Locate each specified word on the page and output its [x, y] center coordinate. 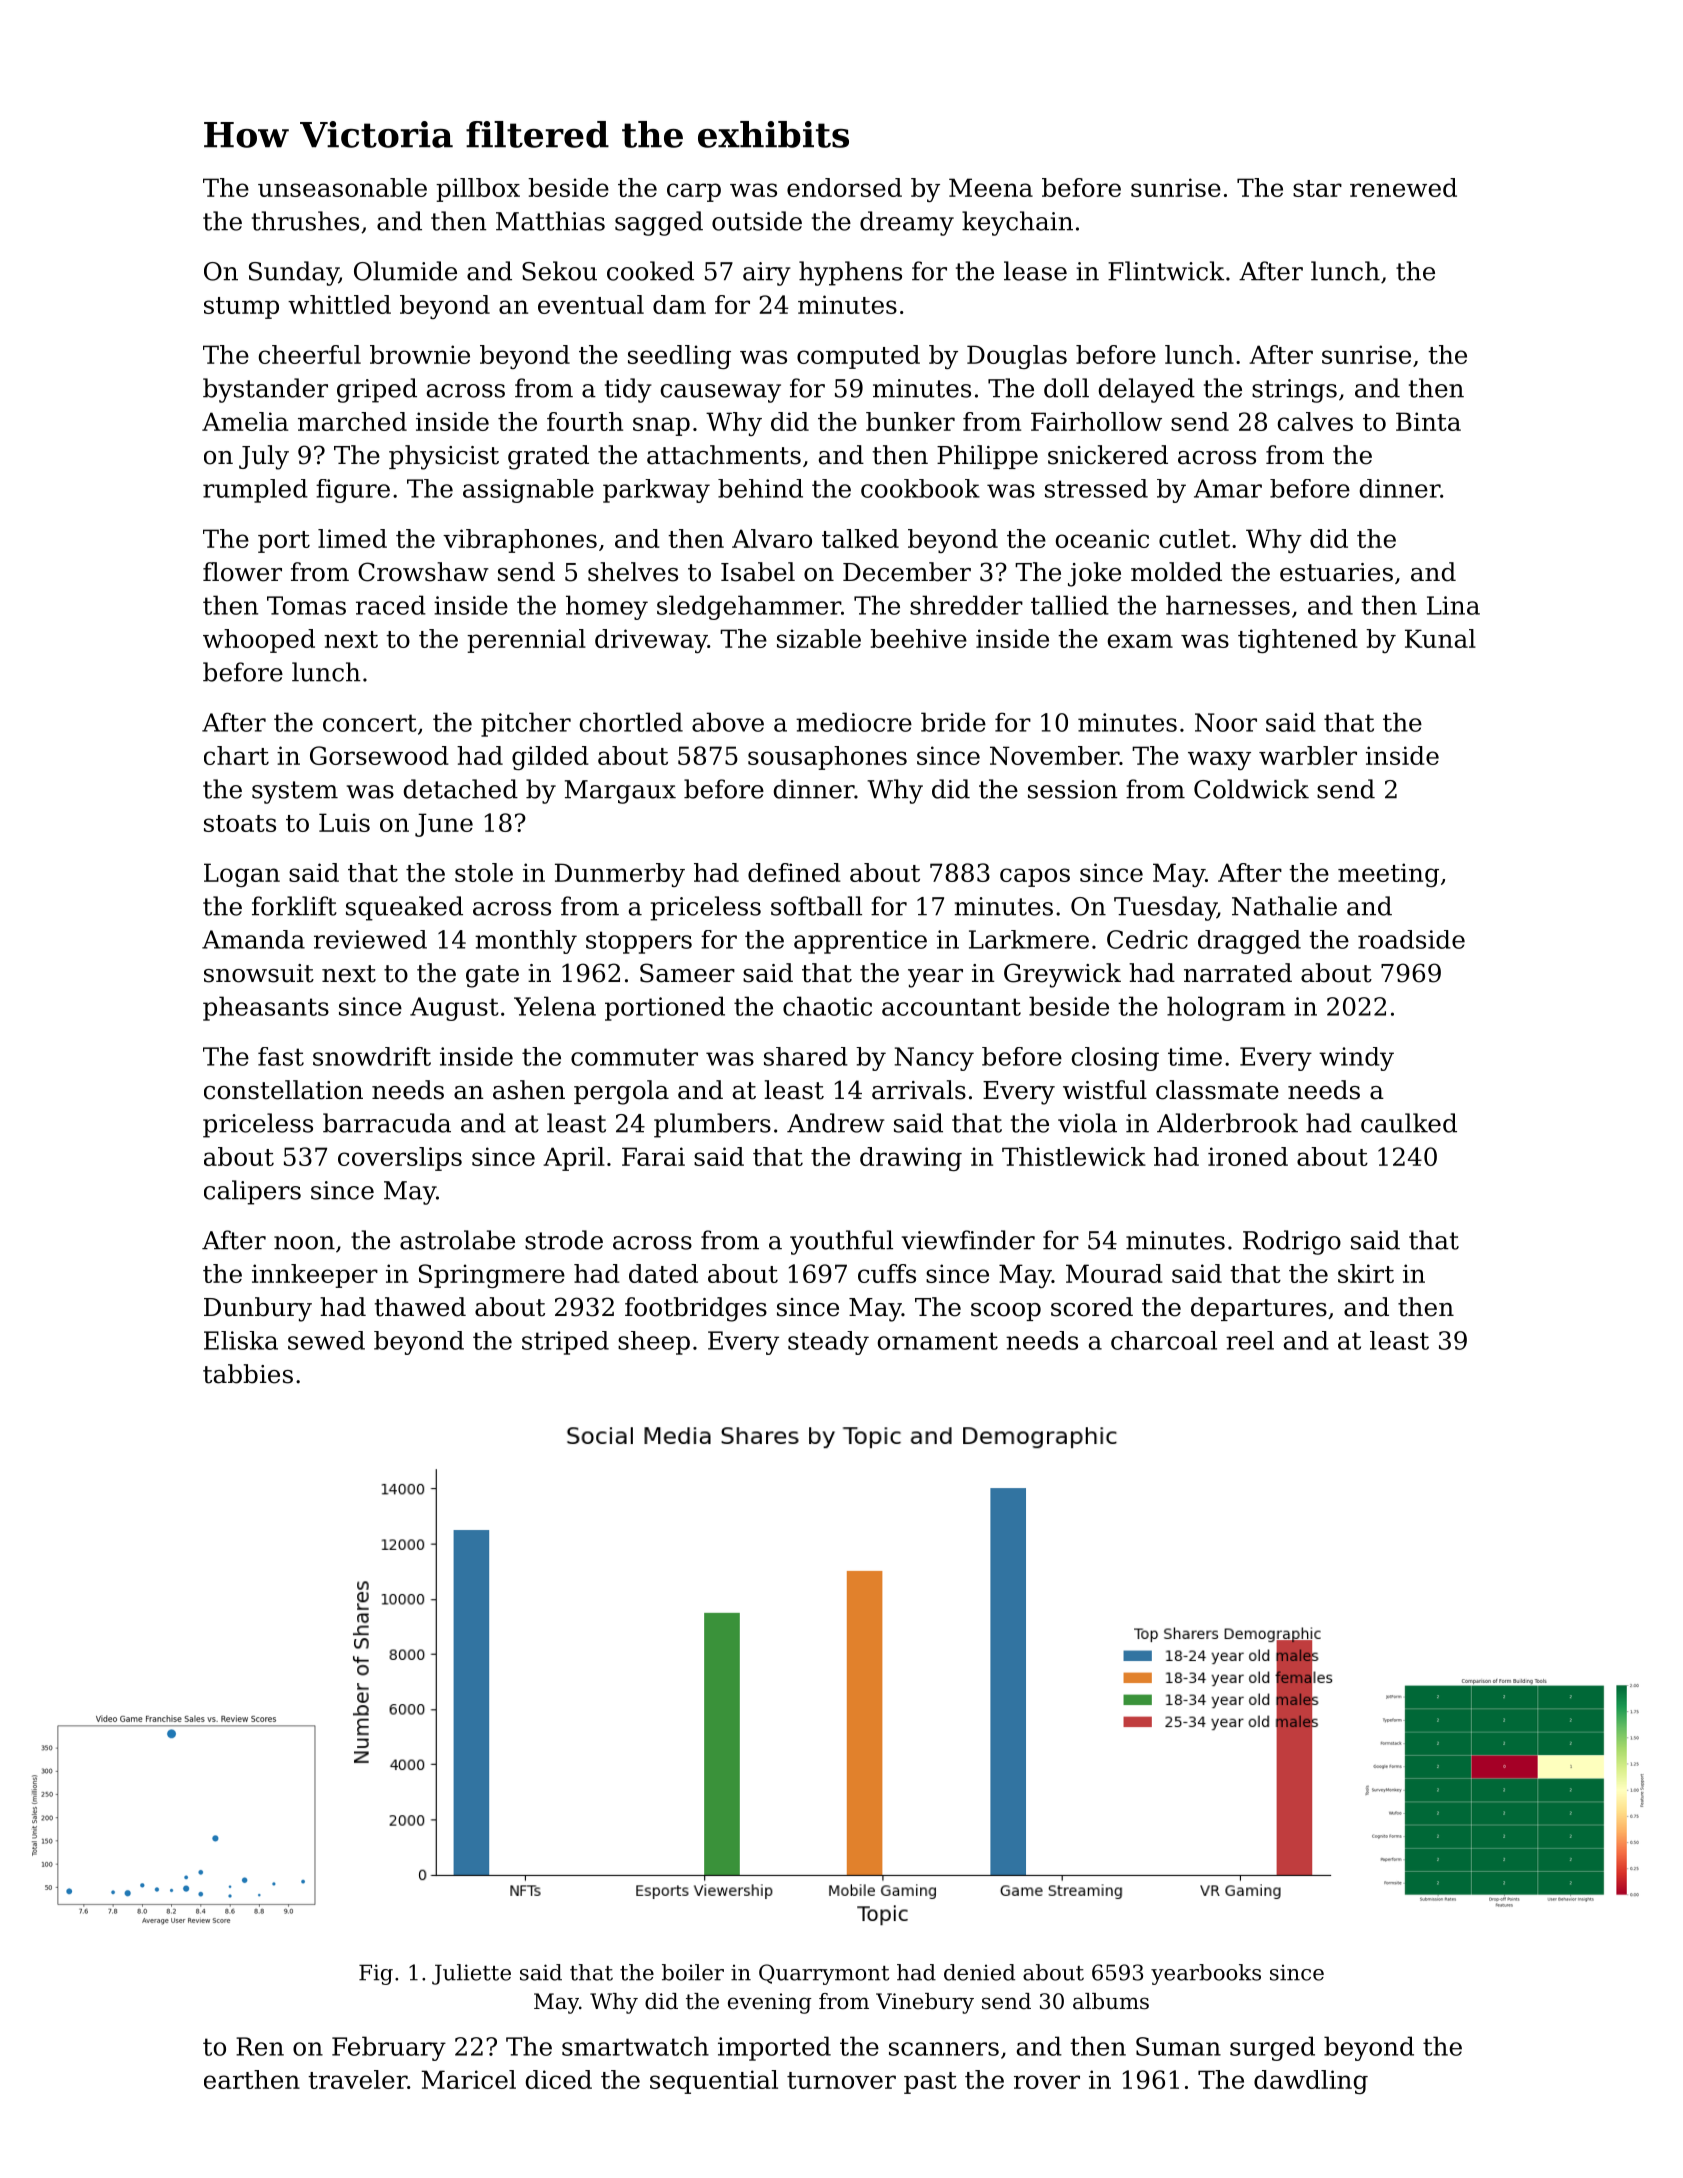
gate [492, 976]
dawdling [1311, 2082]
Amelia [245, 421]
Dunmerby [620, 875]
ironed [1248, 1156]
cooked [650, 271]
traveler [357, 2079]
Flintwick [1166, 271]
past [930, 2083]
